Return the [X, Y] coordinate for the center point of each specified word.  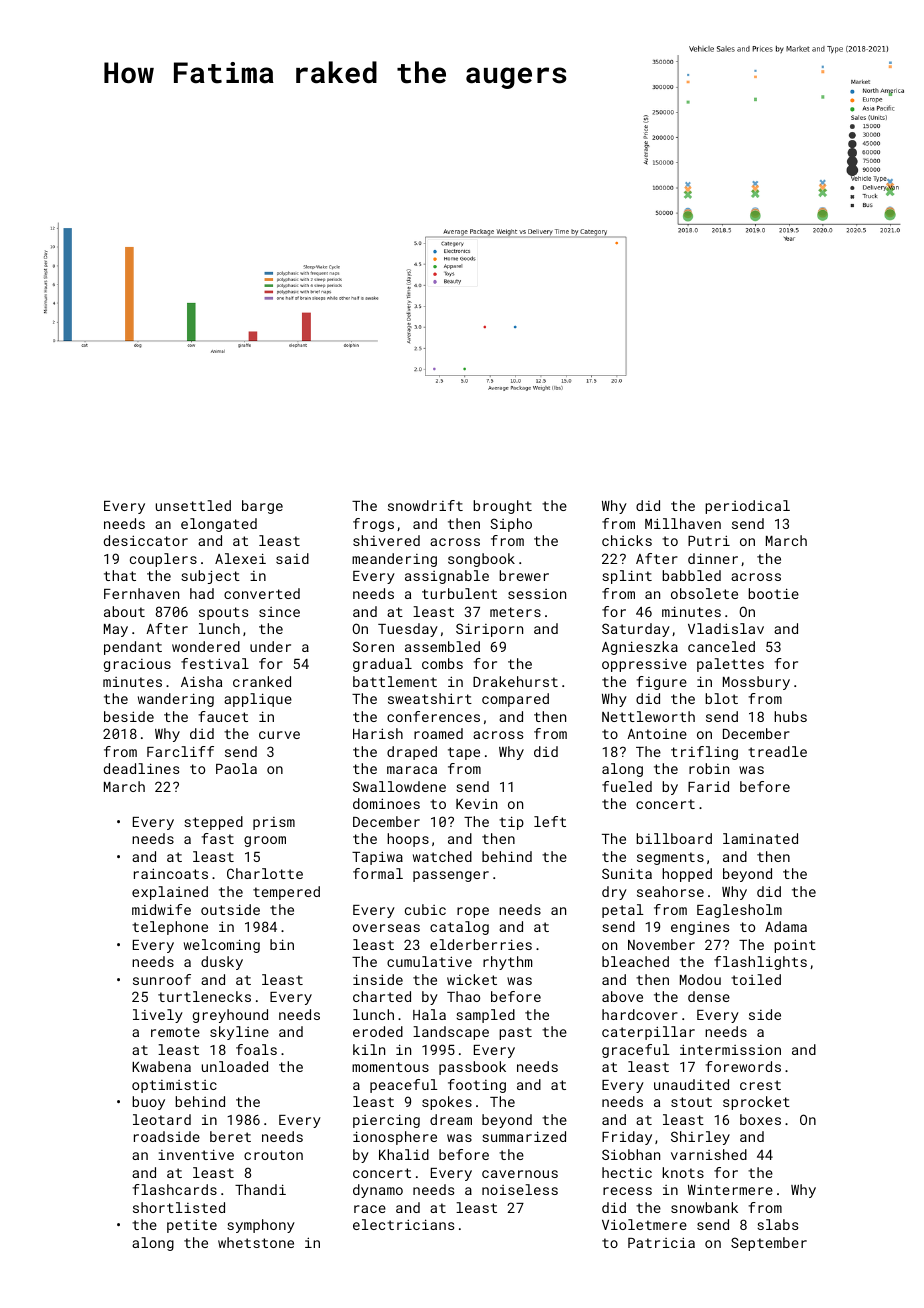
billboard [674, 838]
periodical [747, 507]
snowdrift [425, 505]
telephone [170, 928]
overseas [386, 928]
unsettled [193, 505]
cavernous [520, 1174]
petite [192, 1226]
